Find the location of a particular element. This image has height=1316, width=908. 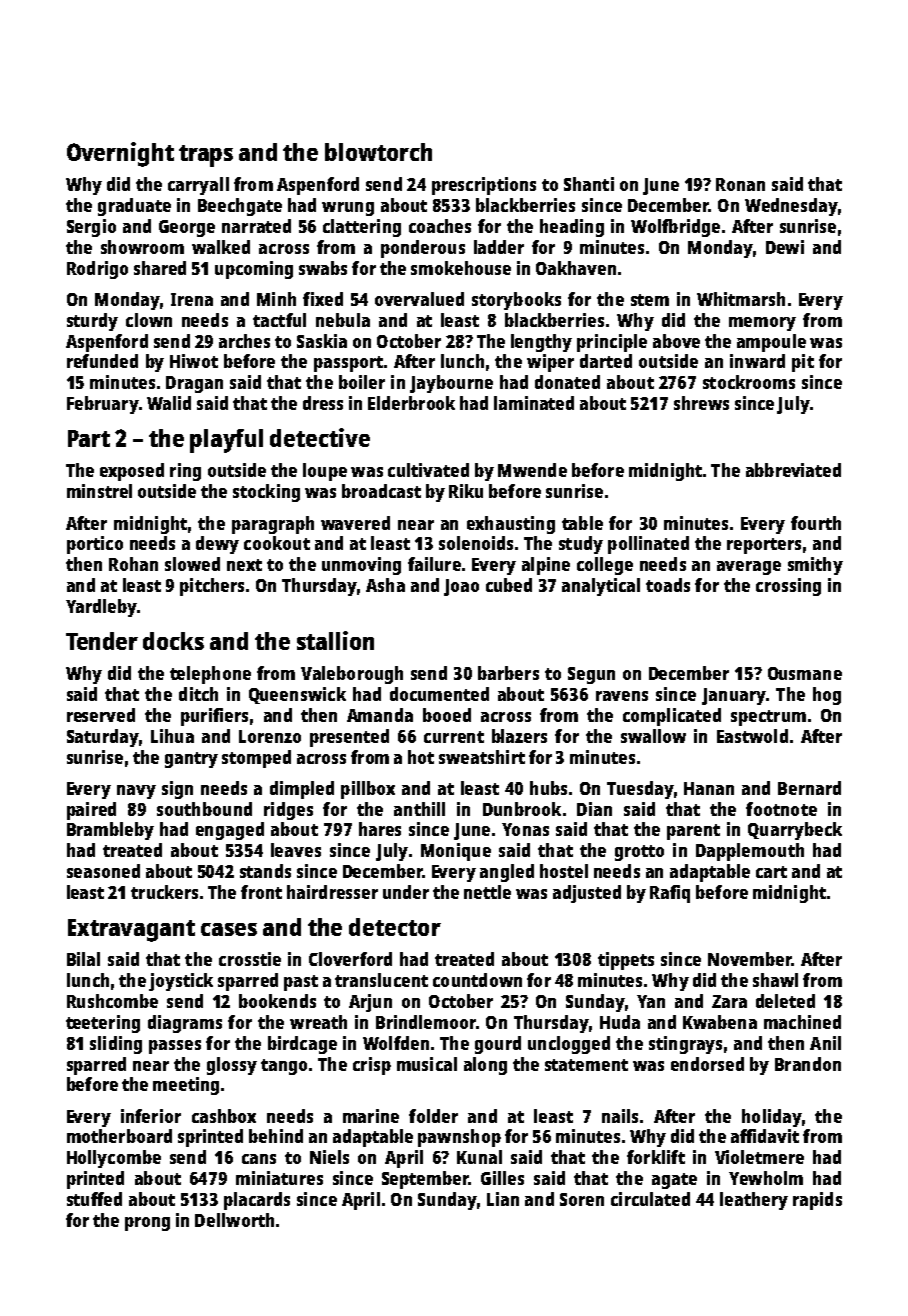

Monique is located at coordinates (456, 852).
